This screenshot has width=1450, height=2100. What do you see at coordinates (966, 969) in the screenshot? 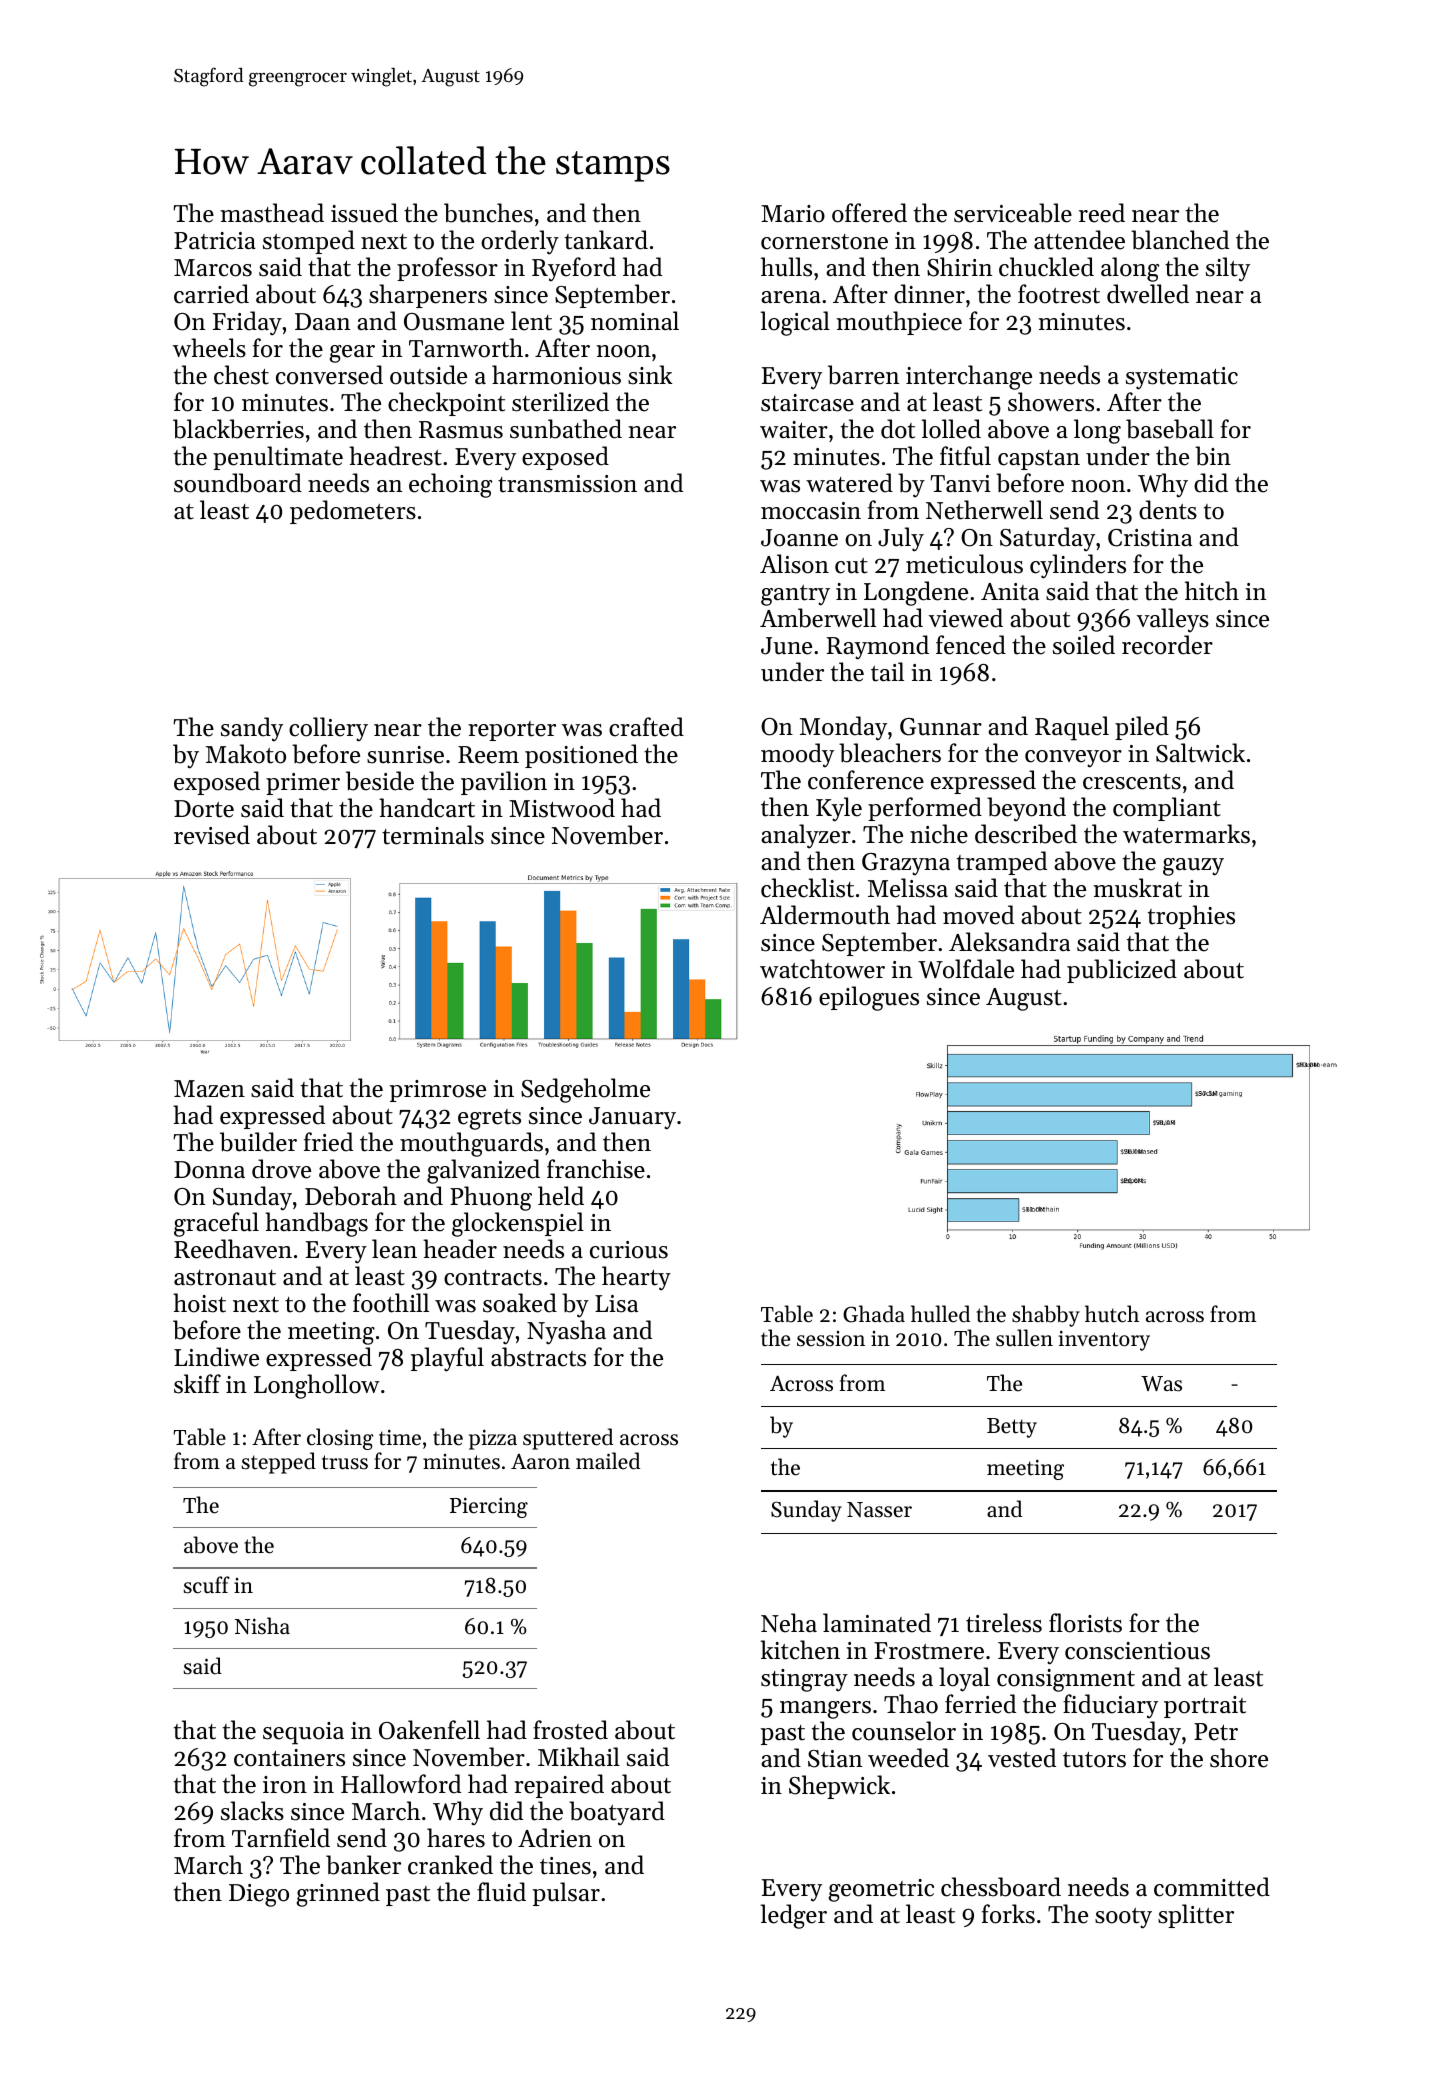
I see `Wolfdale` at bounding box center [966, 969].
